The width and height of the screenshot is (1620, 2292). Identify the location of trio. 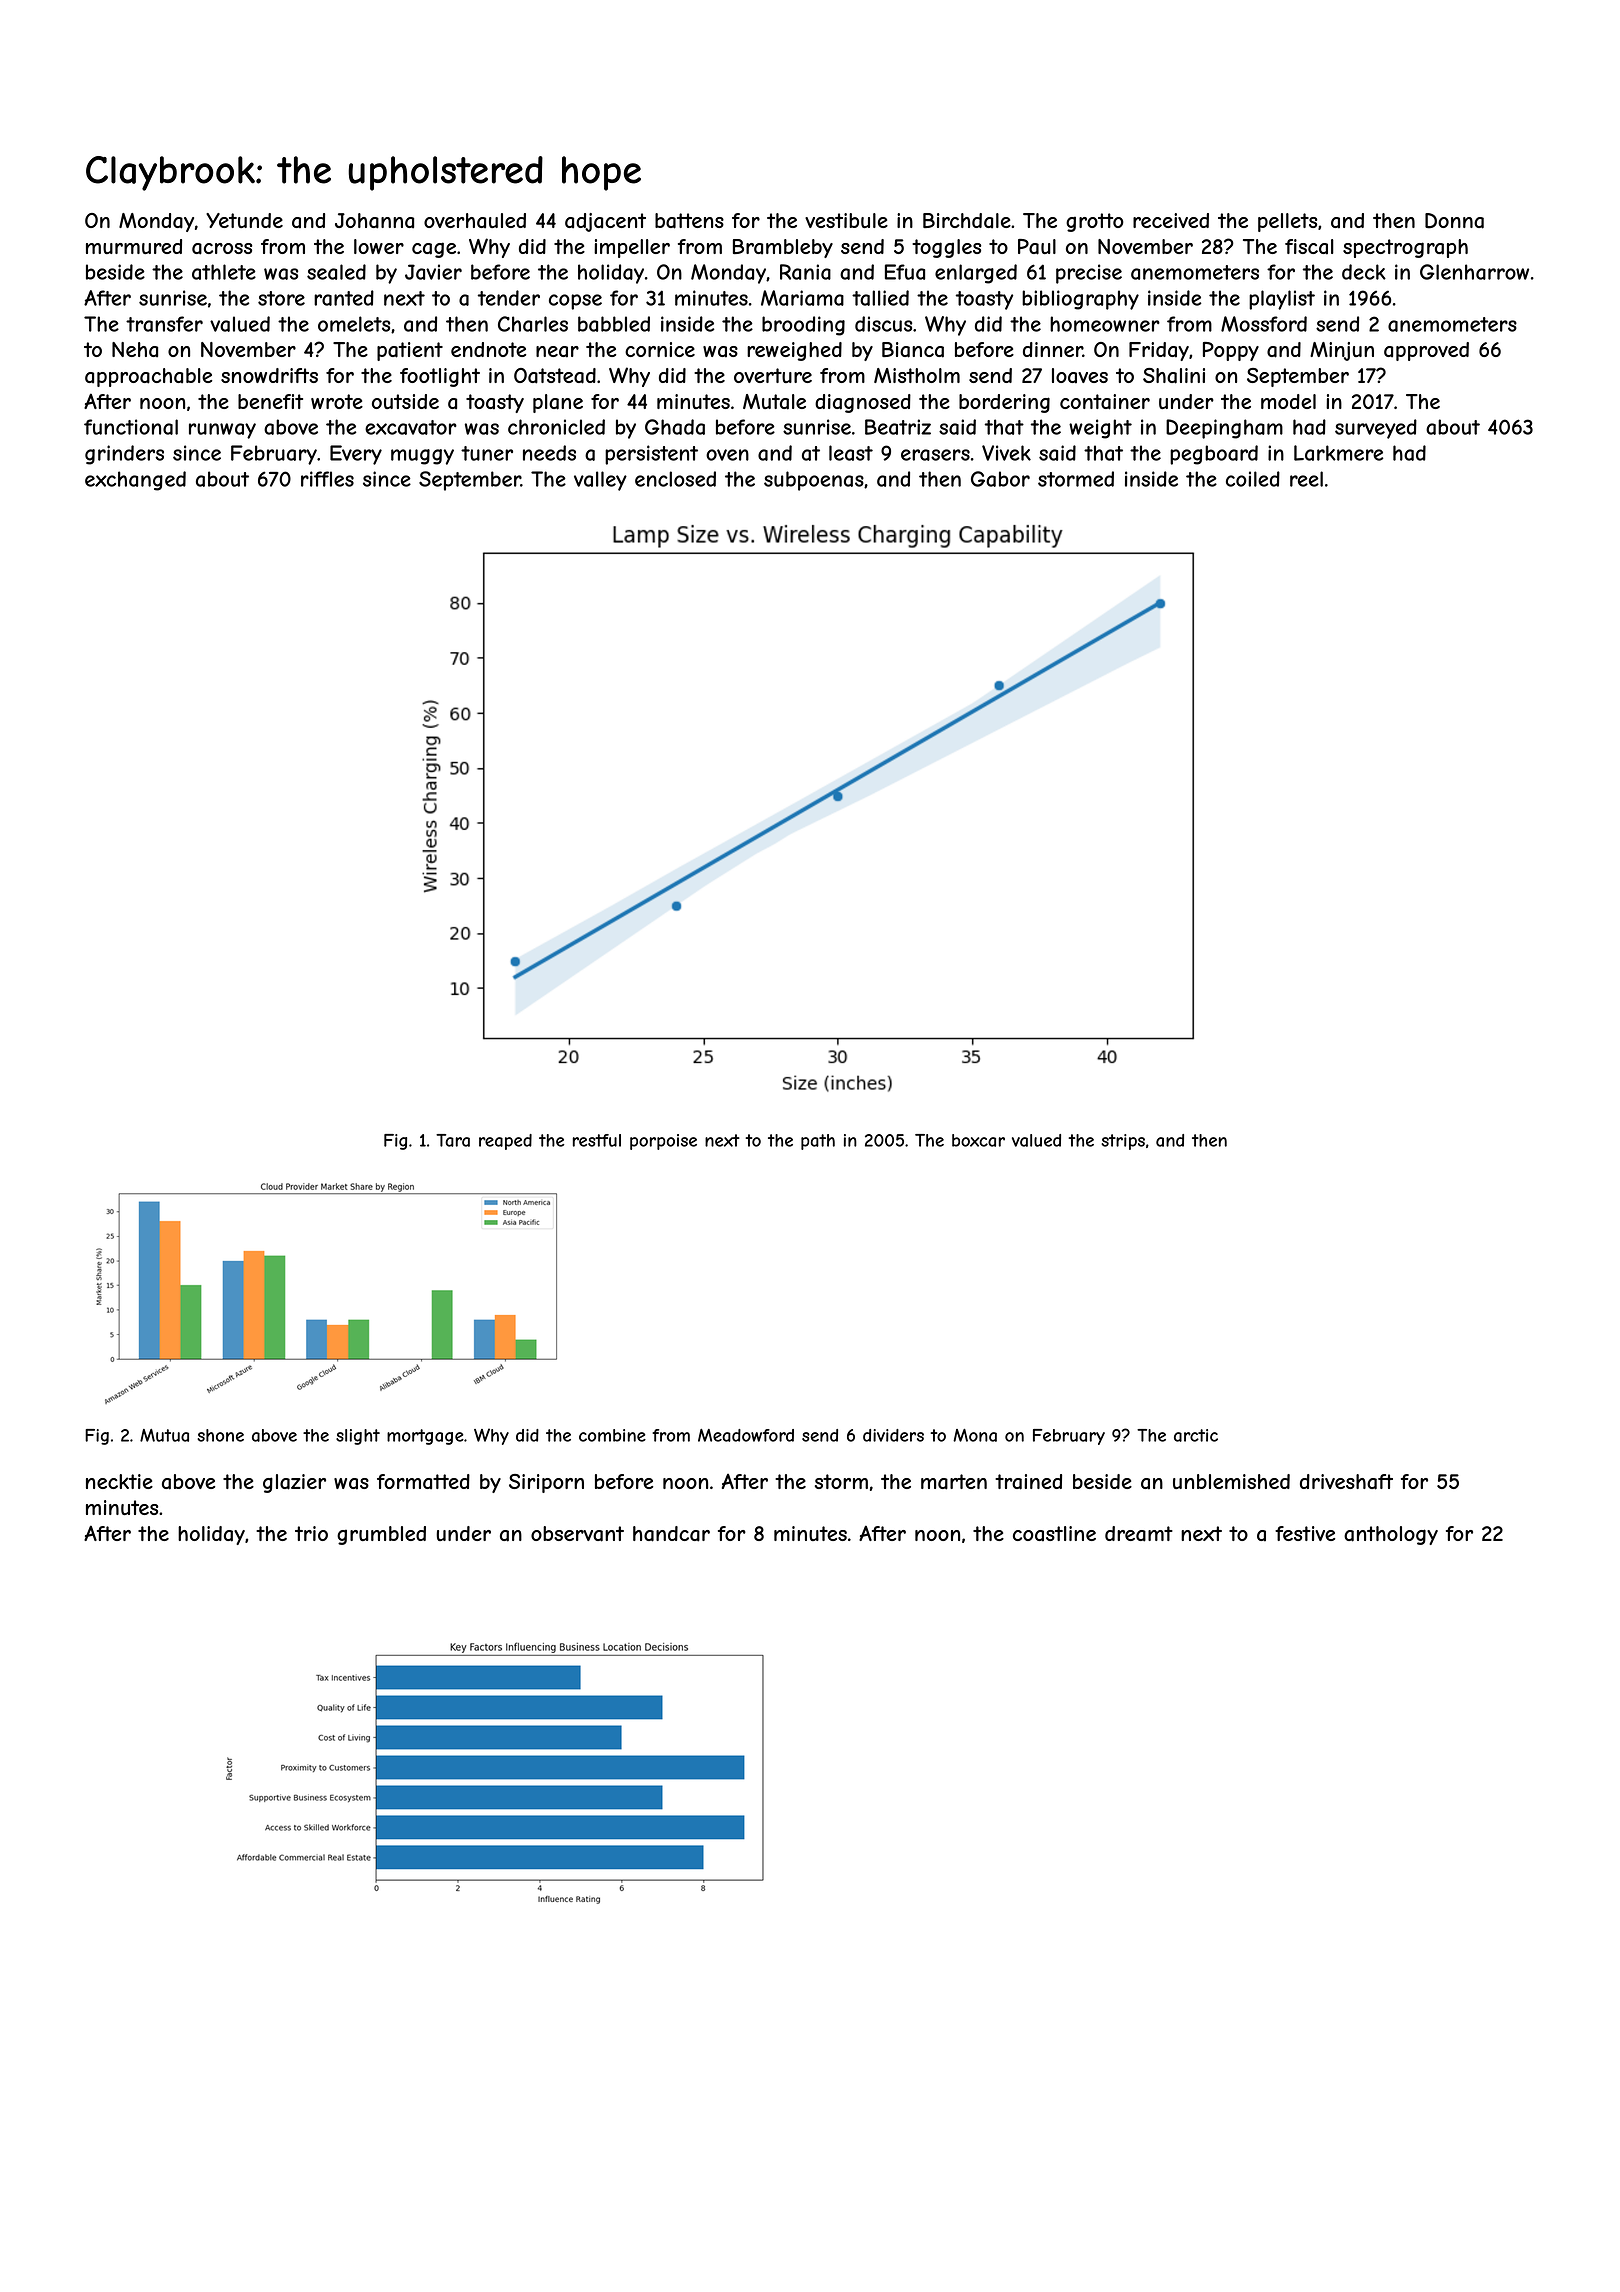
(311, 1533).
